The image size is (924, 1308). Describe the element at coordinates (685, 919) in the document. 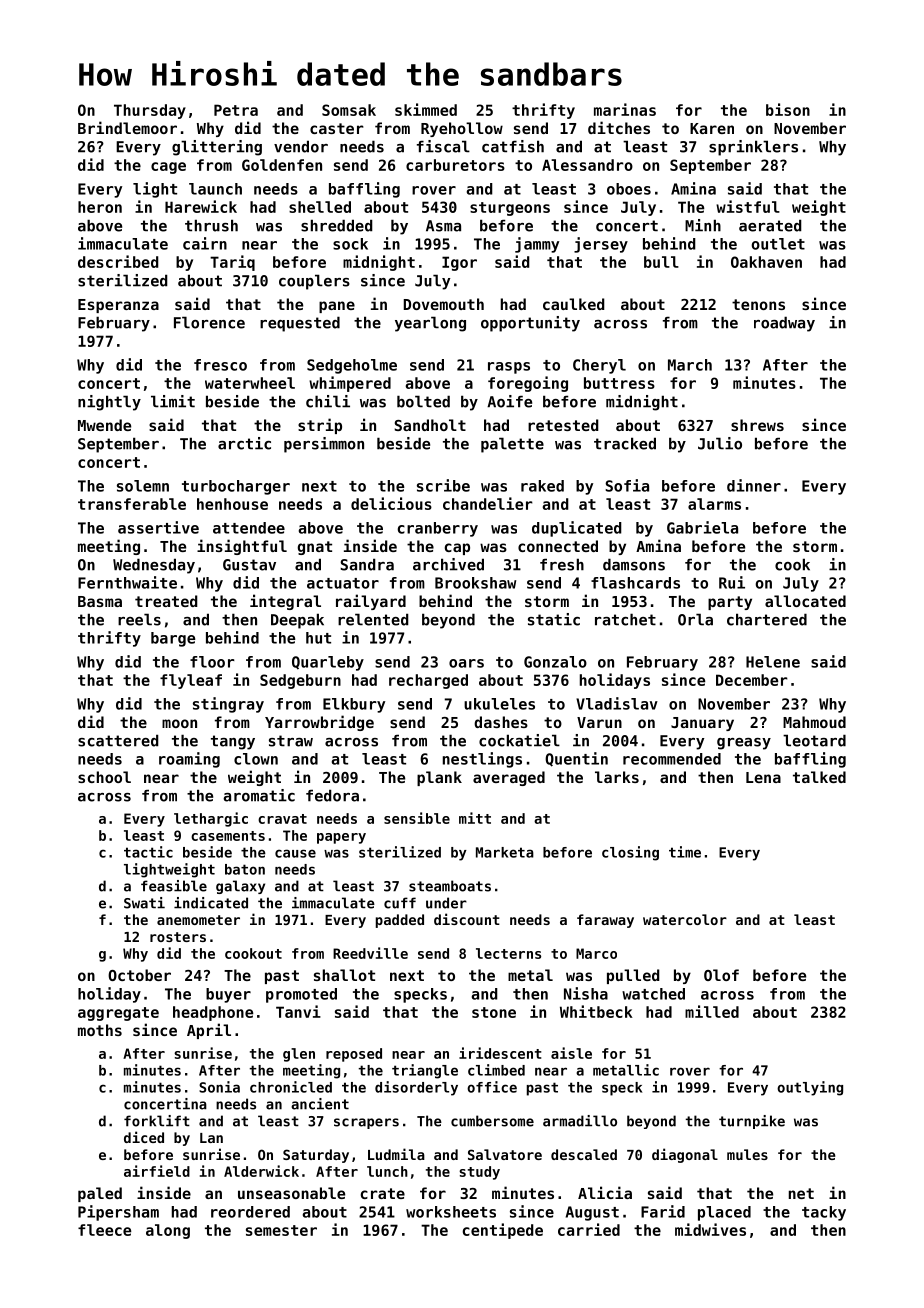

I see `watercolor` at that location.
